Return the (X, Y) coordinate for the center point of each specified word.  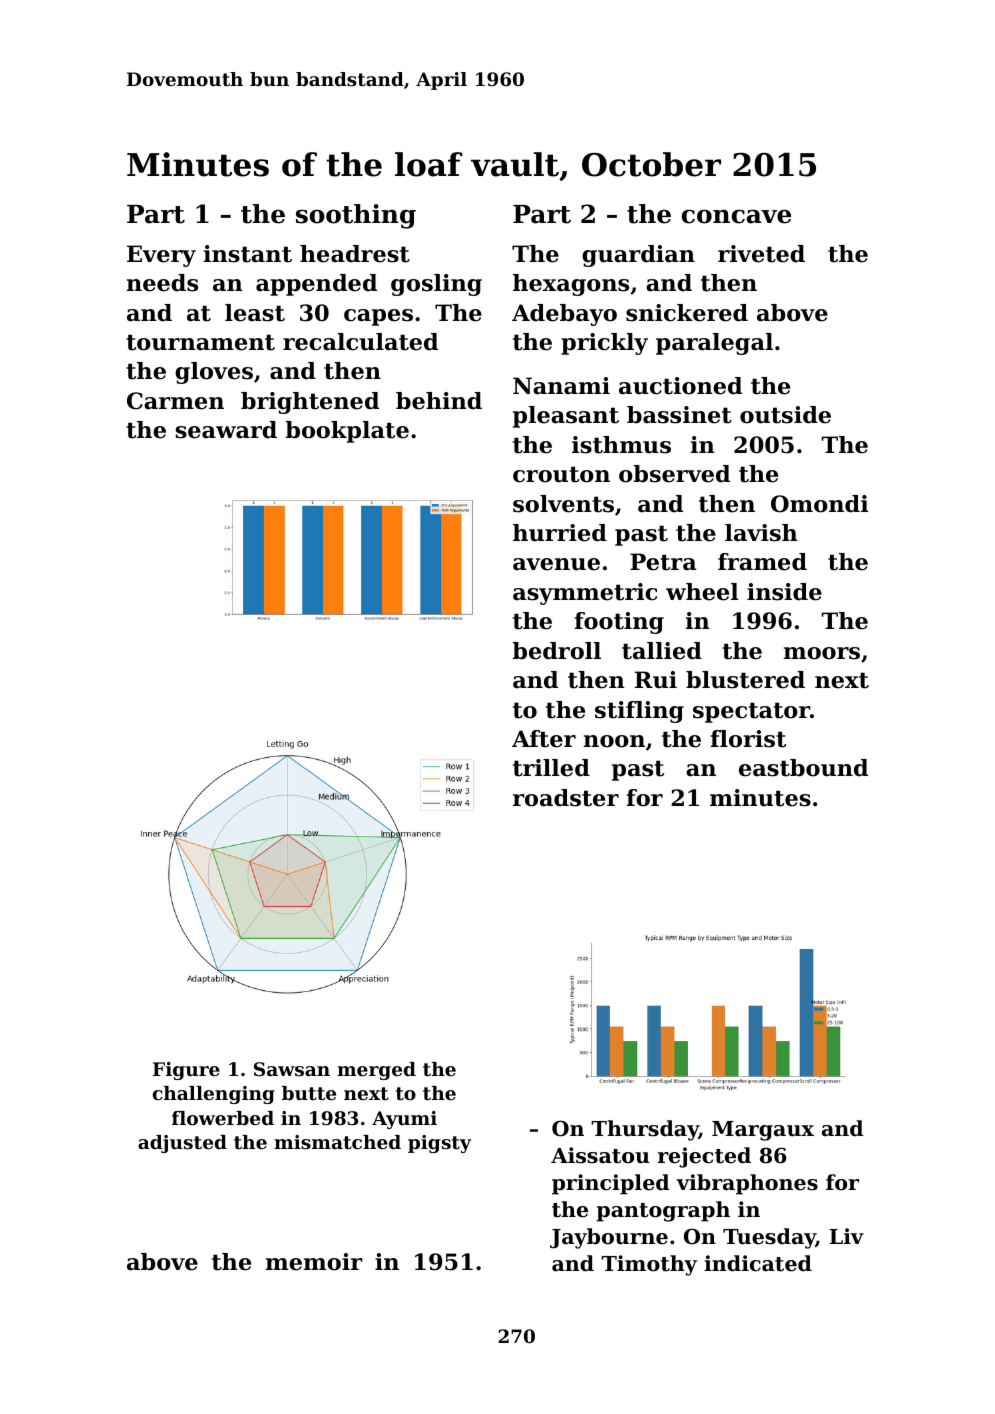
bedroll (557, 651)
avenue (556, 564)
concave (736, 216)
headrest (355, 254)
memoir (314, 1262)
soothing (356, 216)
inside (784, 592)
